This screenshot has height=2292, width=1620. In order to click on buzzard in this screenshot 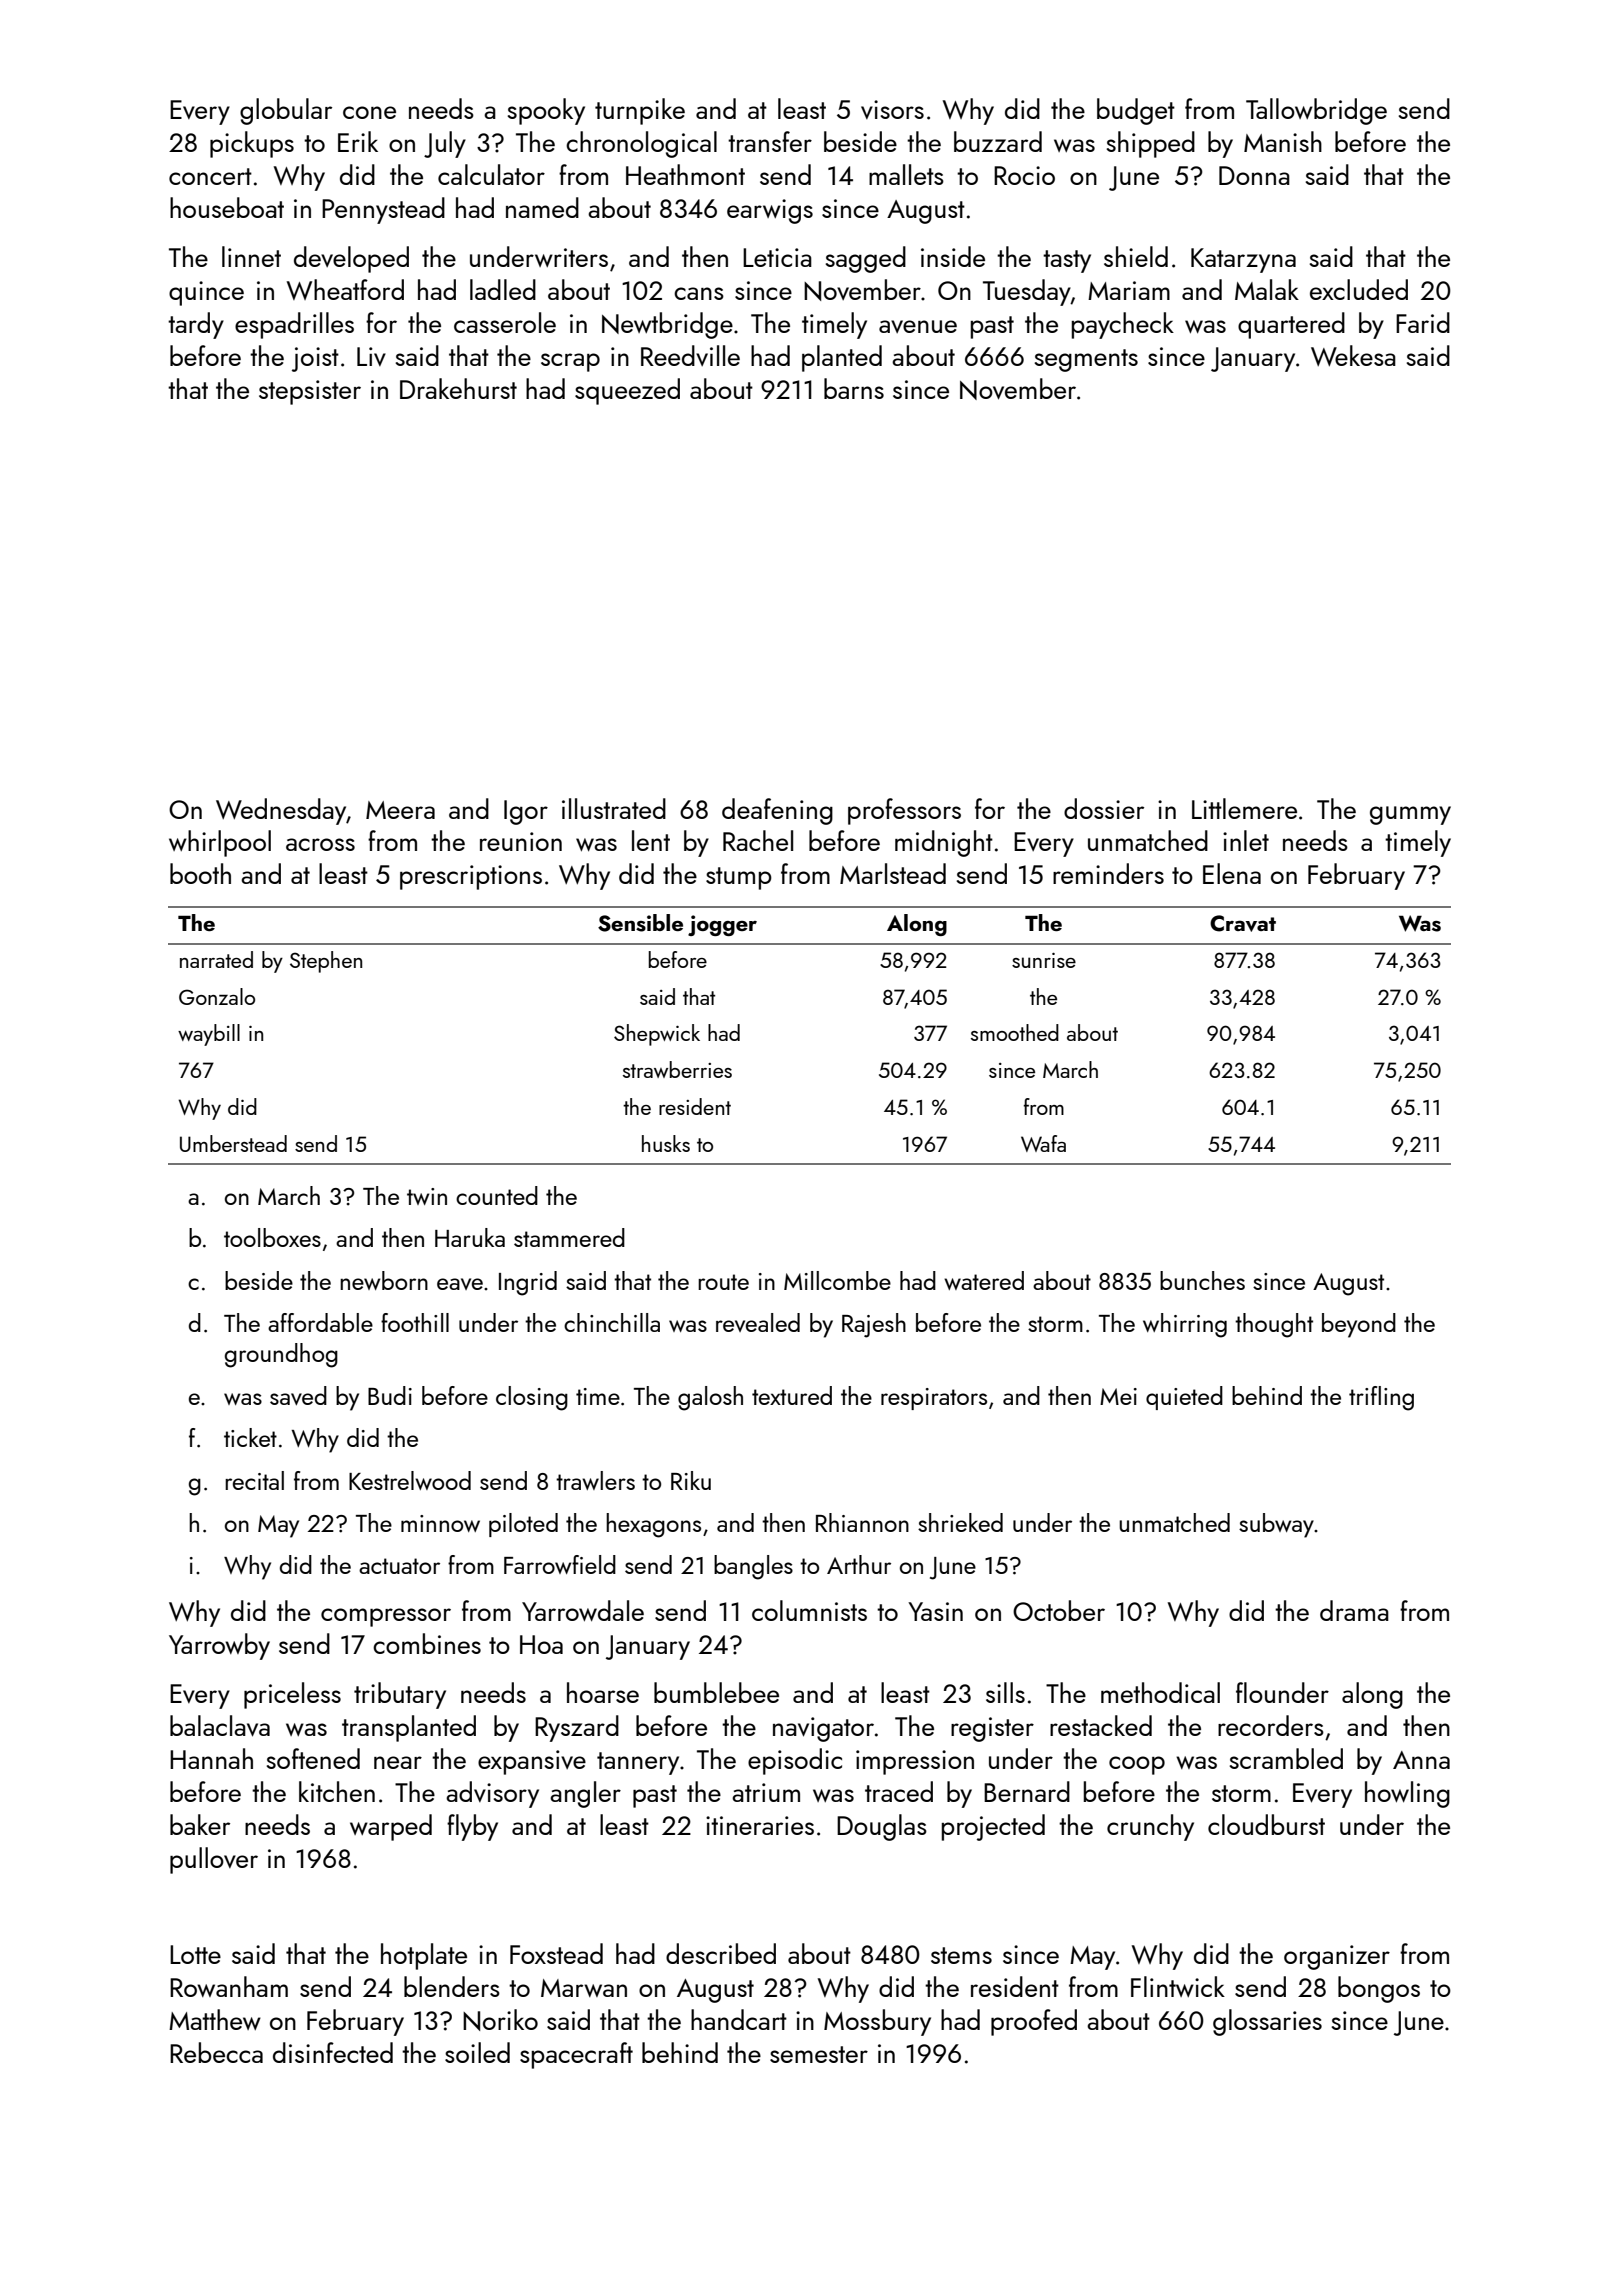, I will do `click(998, 141)`.
